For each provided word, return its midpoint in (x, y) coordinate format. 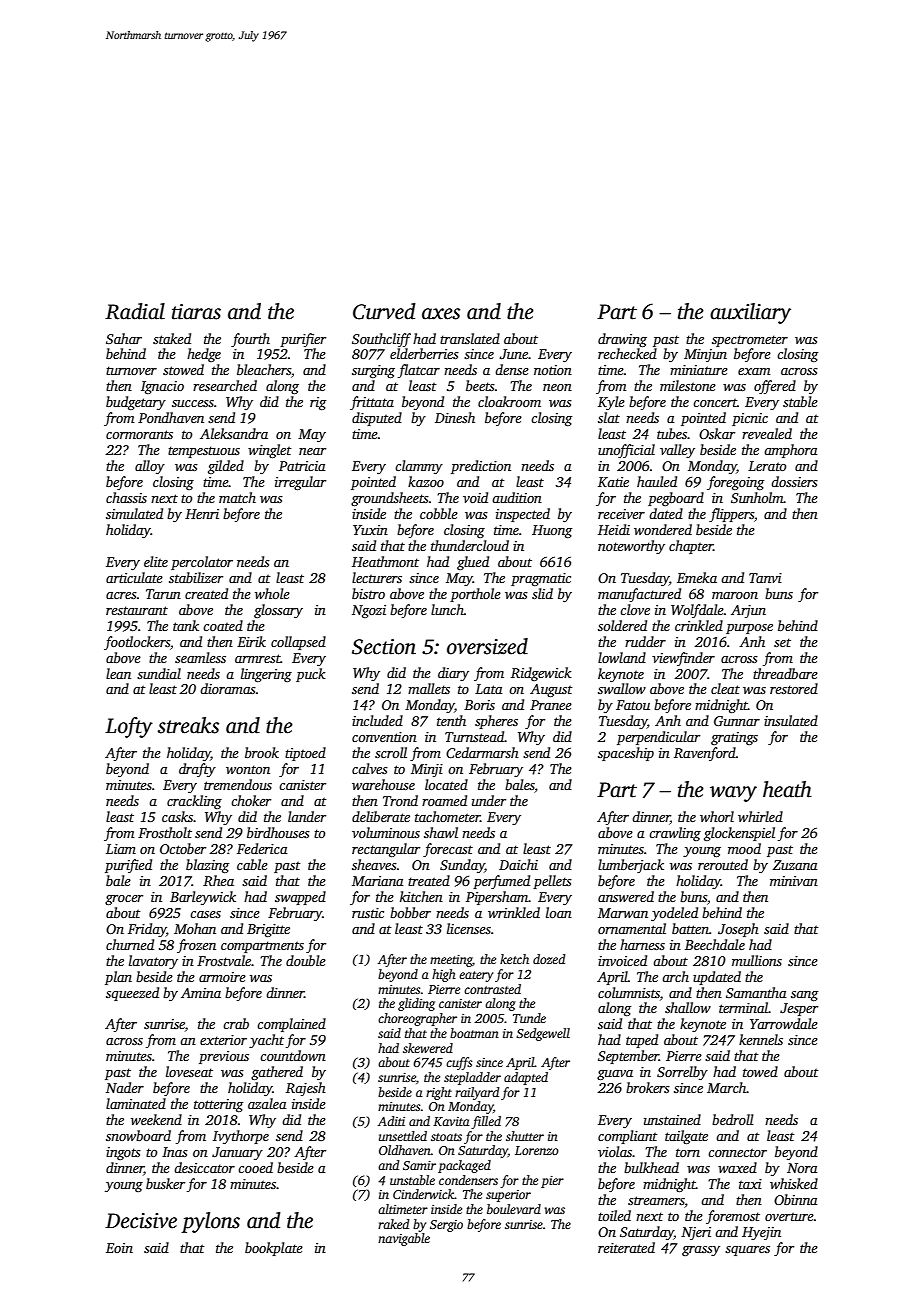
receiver (621, 514)
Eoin (119, 1248)
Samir (419, 1165)
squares (747, 1251)
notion (553, 370)
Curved (384, 311)
